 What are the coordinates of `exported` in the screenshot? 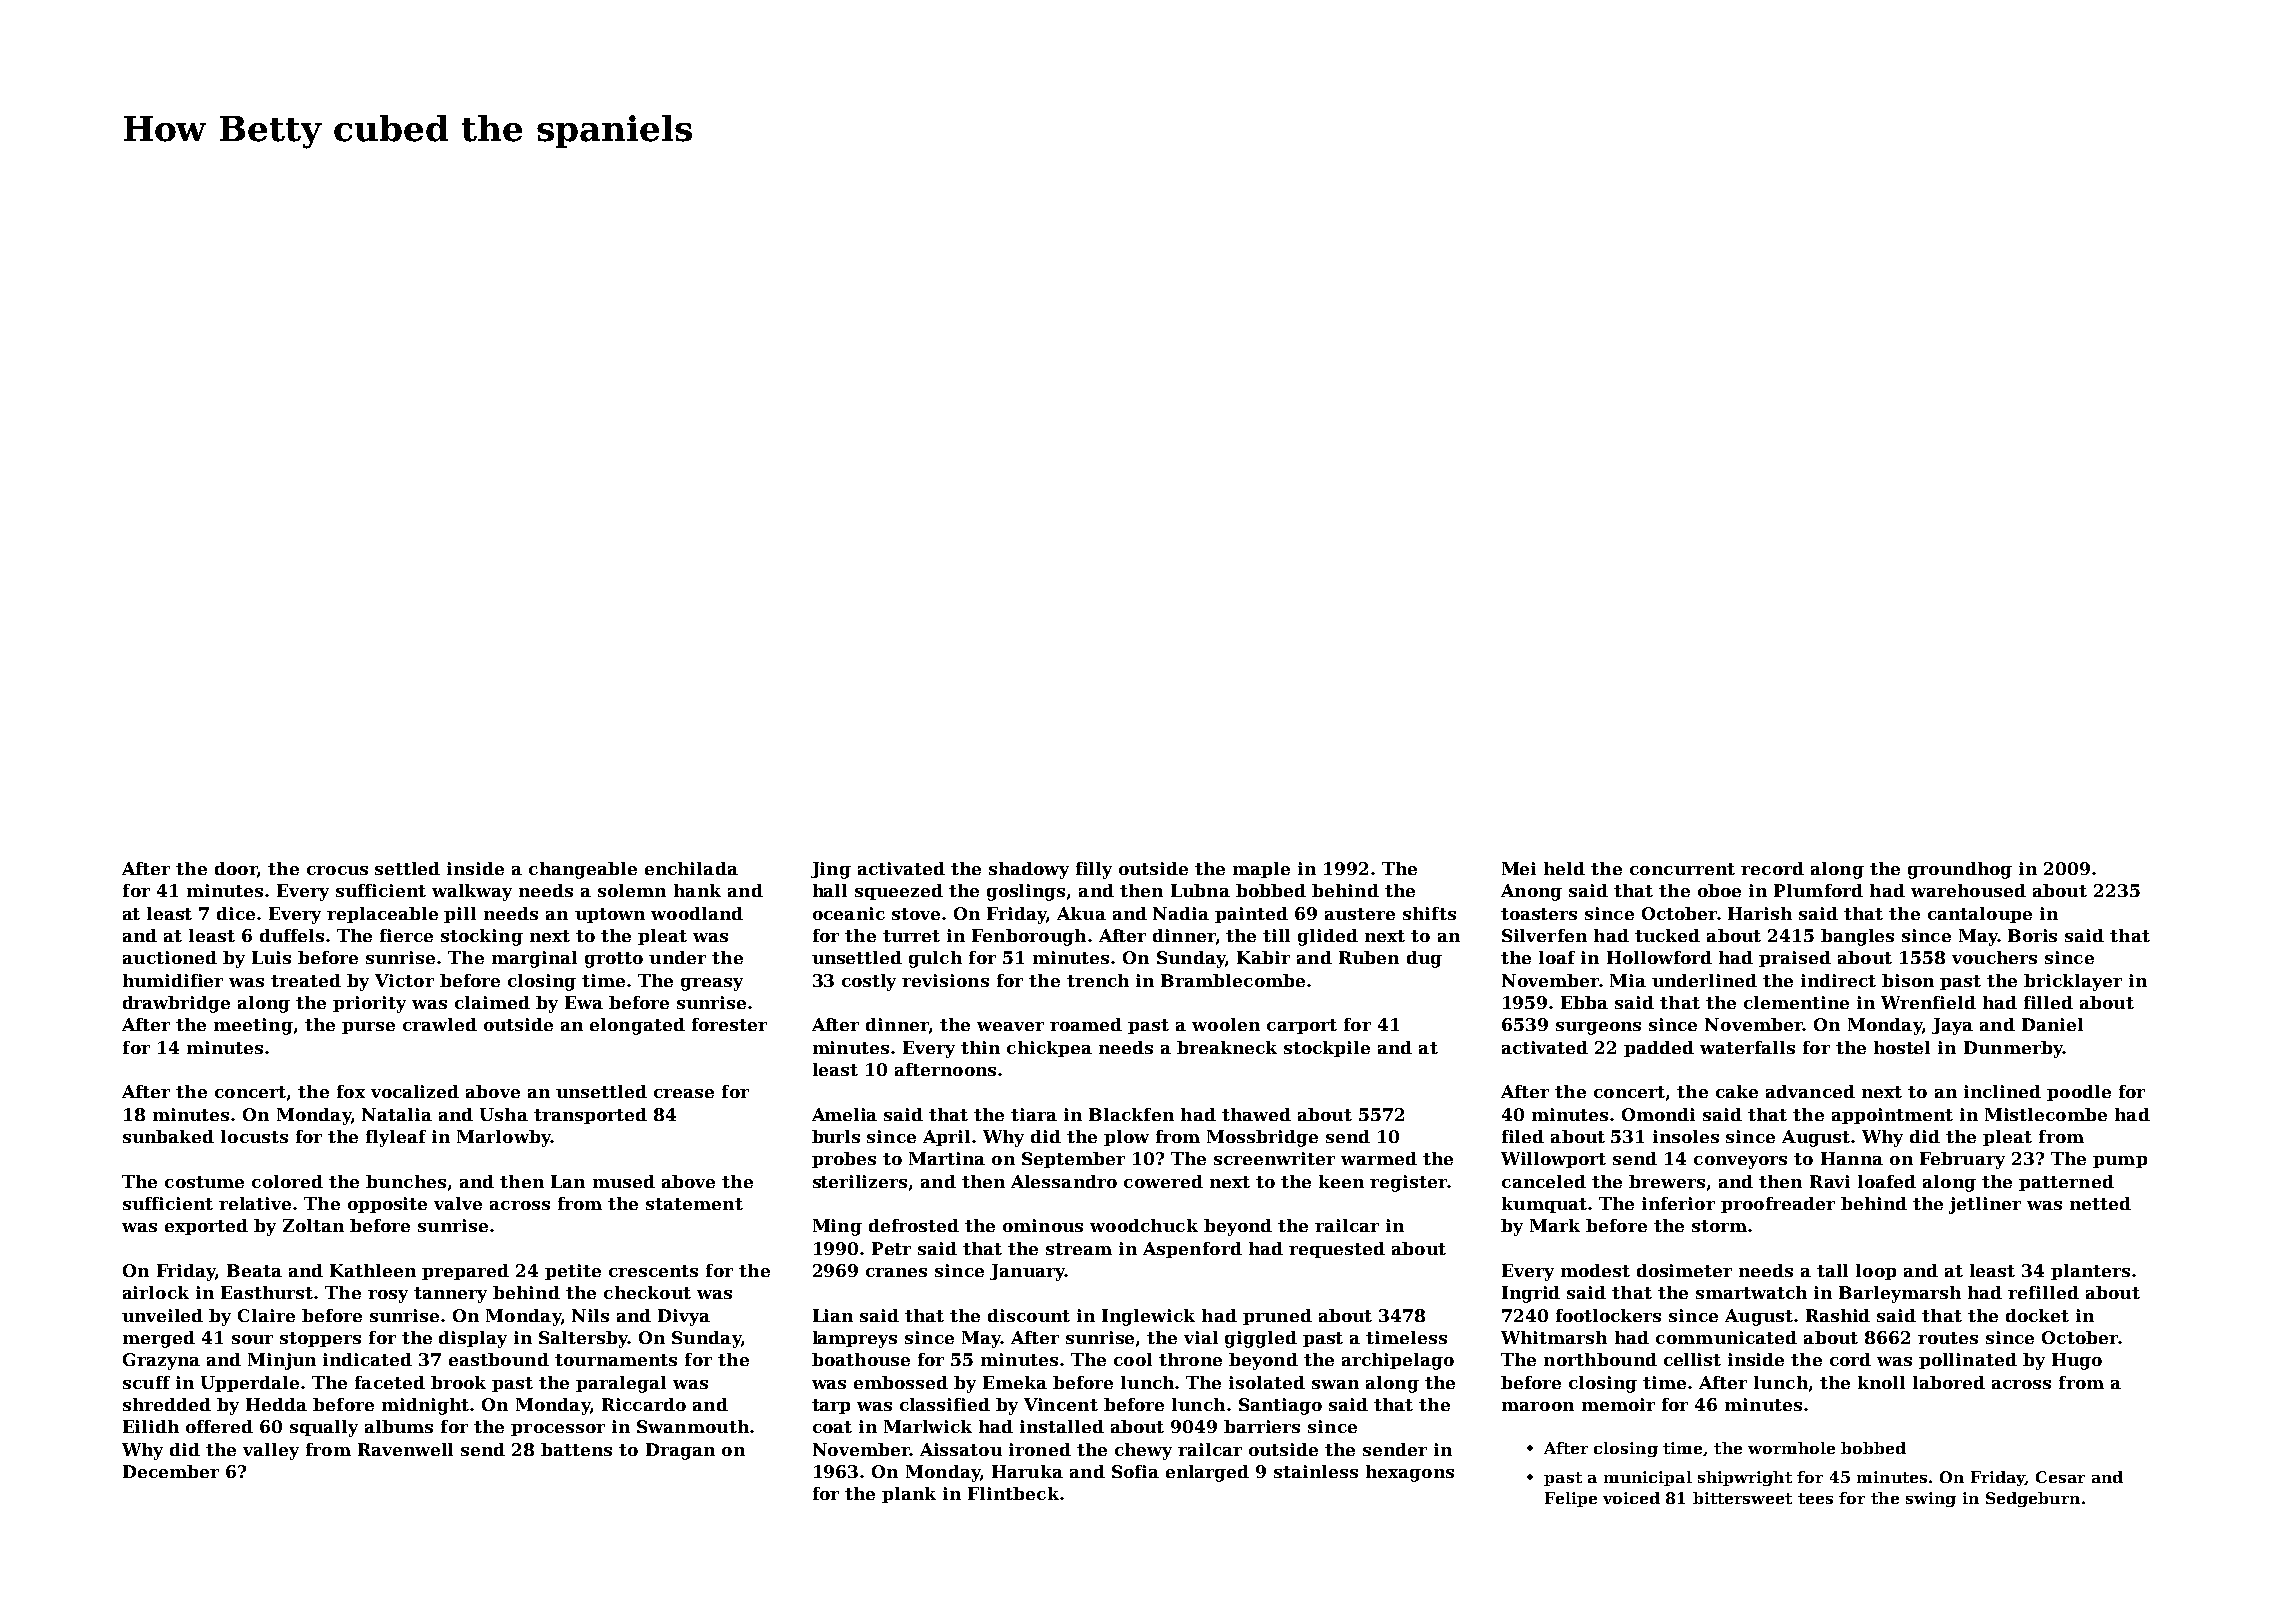 It's located at (206, 1227).
